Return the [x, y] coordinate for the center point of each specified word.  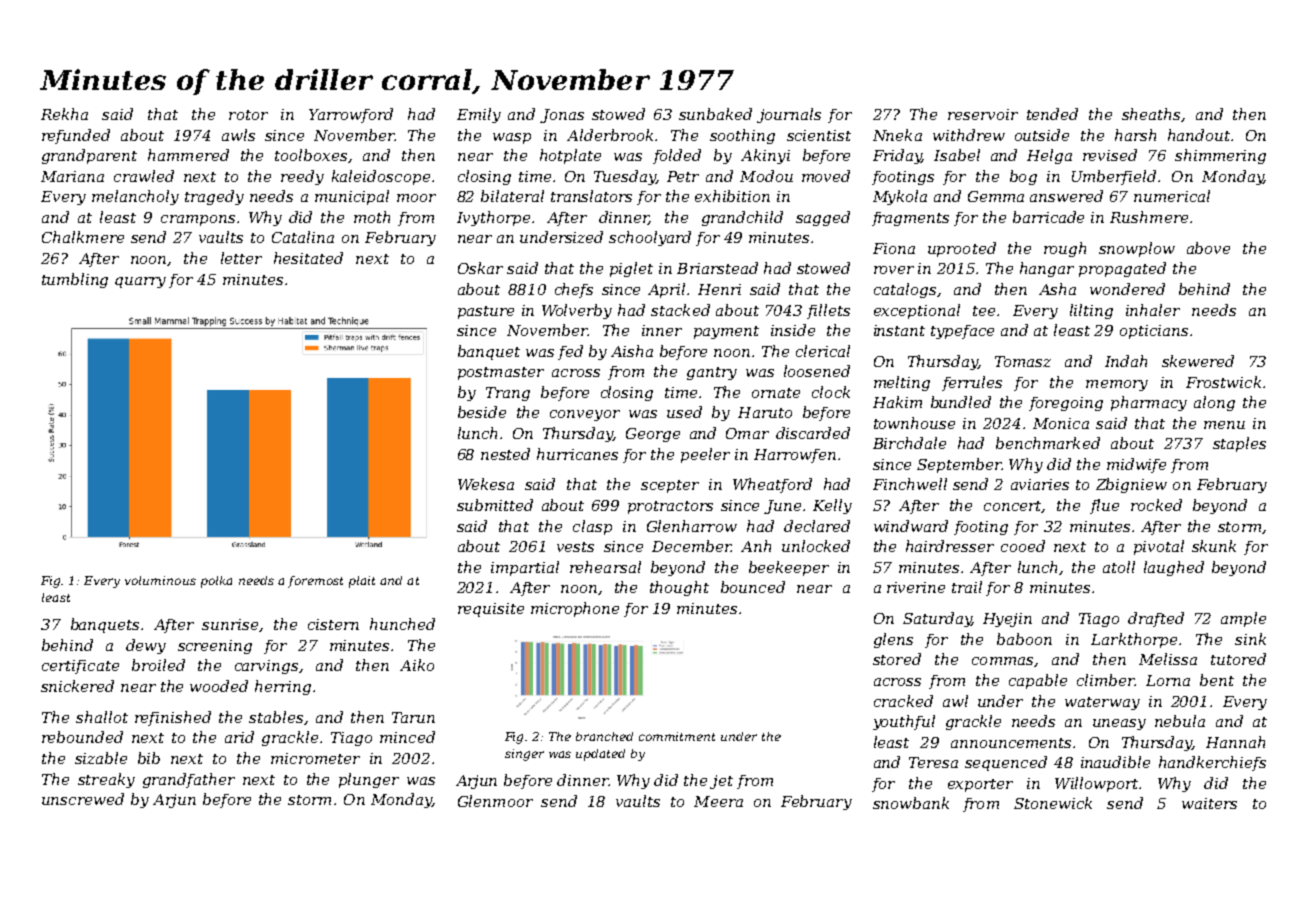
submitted [495, 505]
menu [1224, 425]
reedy [302, 177]
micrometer [315, 758]
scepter [670, 486]
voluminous [160, 580]
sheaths [1151, 114]
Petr [683, 176]
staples [1239, 444]
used [684, 412]
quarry [140, 282]
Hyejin [1007, 620]
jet [721, 782]
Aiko [417, 665]
